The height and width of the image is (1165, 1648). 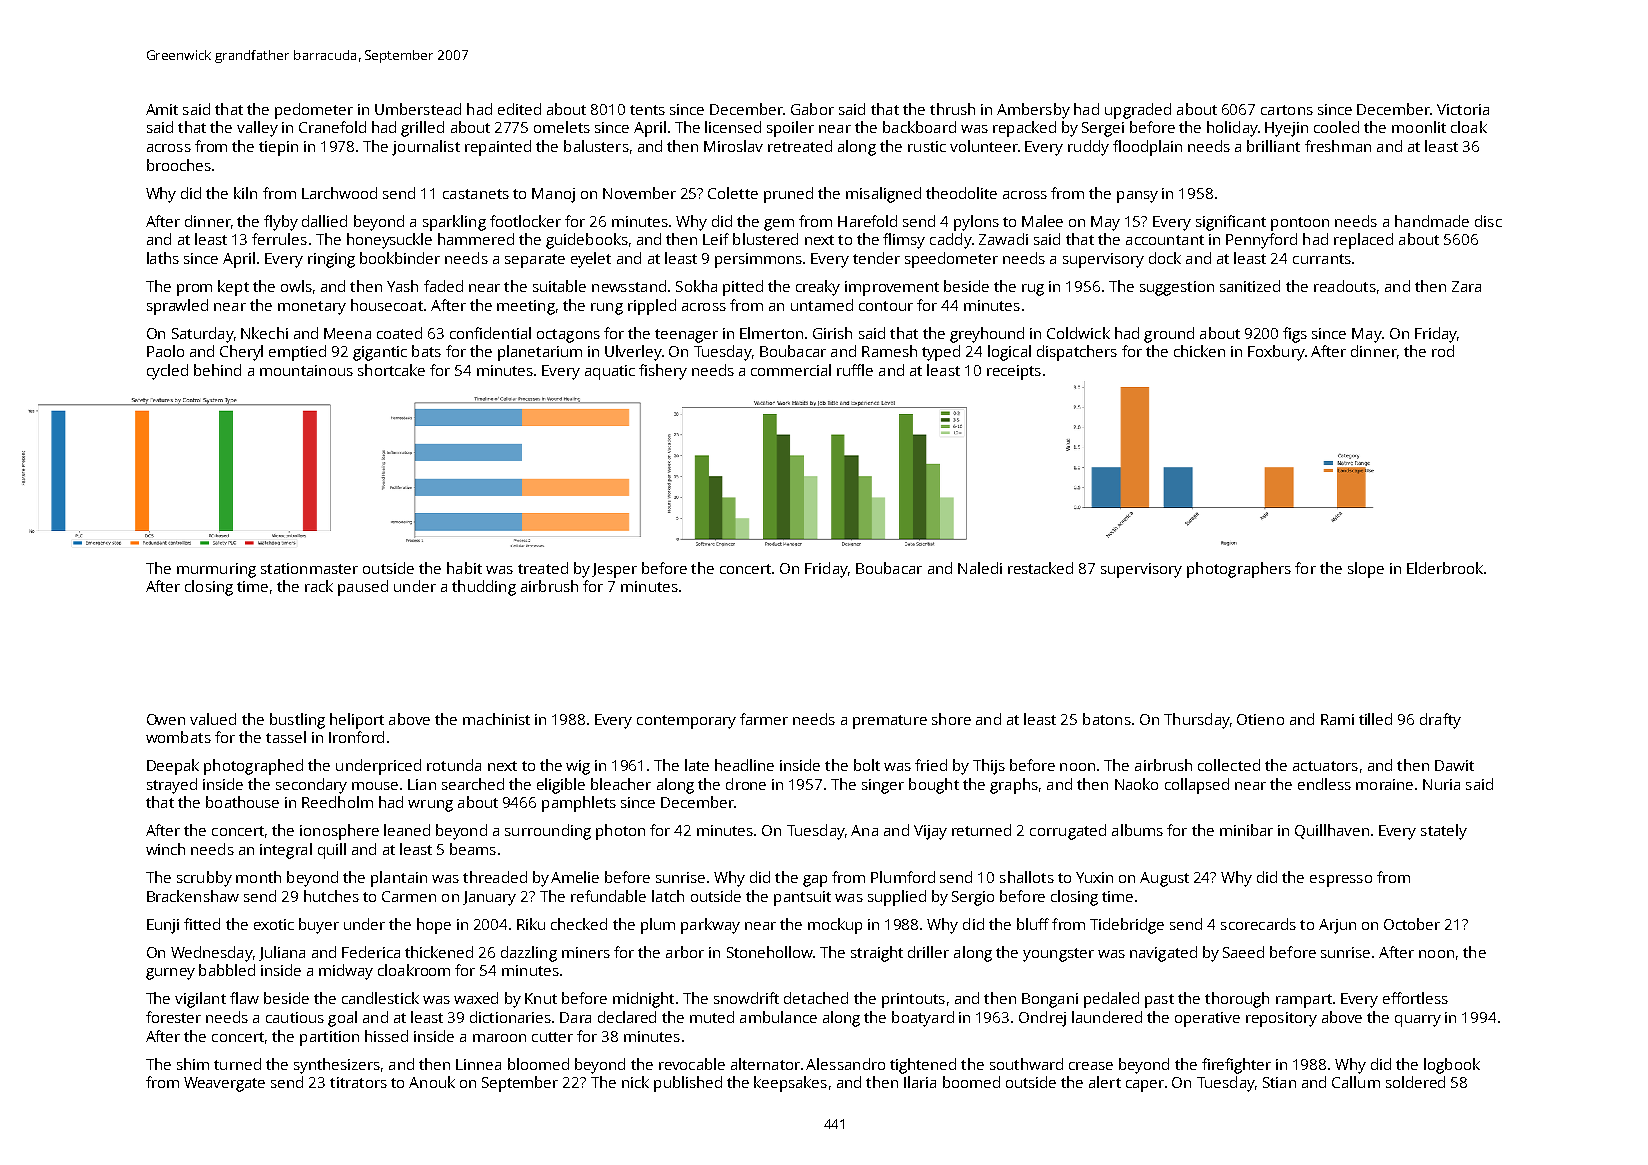 What do you see at coordinates (278, 148) in the image?
I see `tiepin` at bounding box center [278, 148].
